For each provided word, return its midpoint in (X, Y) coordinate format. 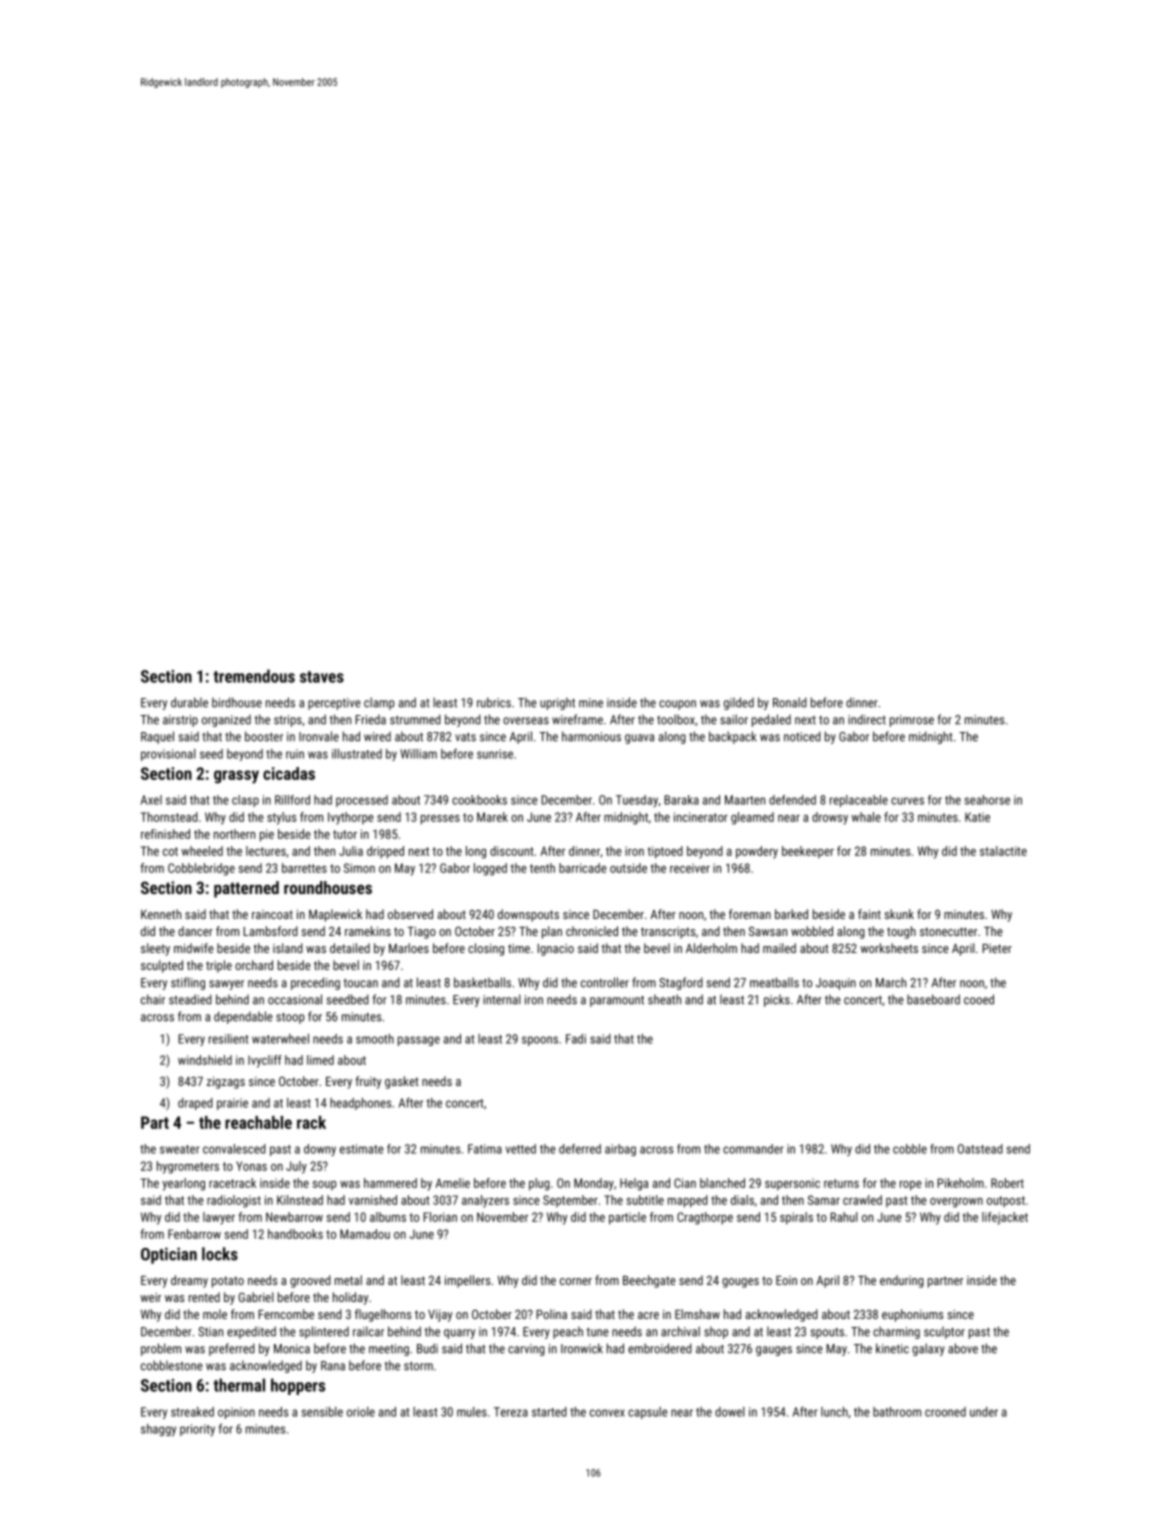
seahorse (987, 800)
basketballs (482, 982)
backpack (733, 737)
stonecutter (948, 931)
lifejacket (1005, 1218)
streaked (192, 1412)
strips (288, 721)
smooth (375, 1039)
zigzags (226, 1083)
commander (753, 1149)
